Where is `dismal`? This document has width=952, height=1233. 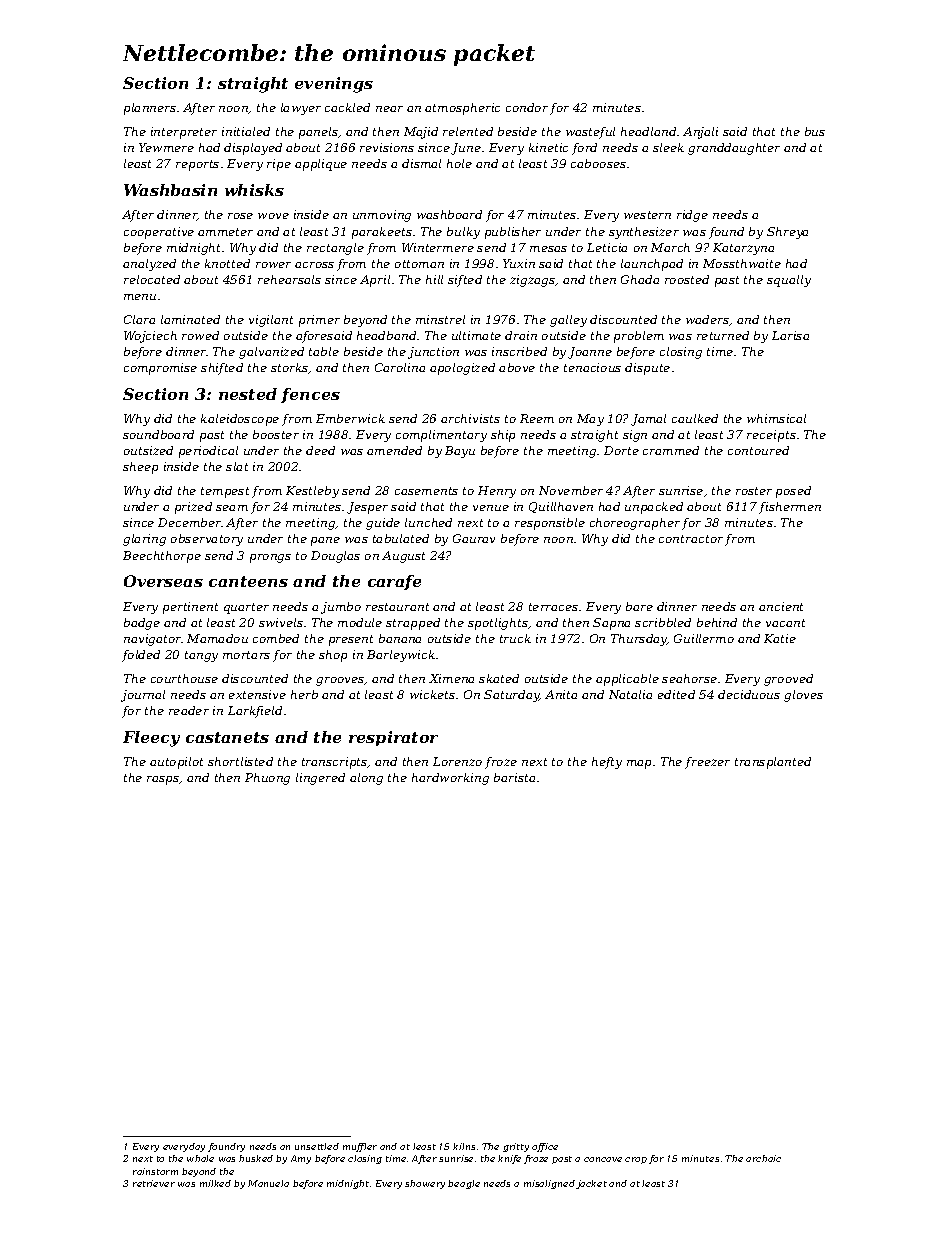
dismal is located at coordinates (421, 163).
